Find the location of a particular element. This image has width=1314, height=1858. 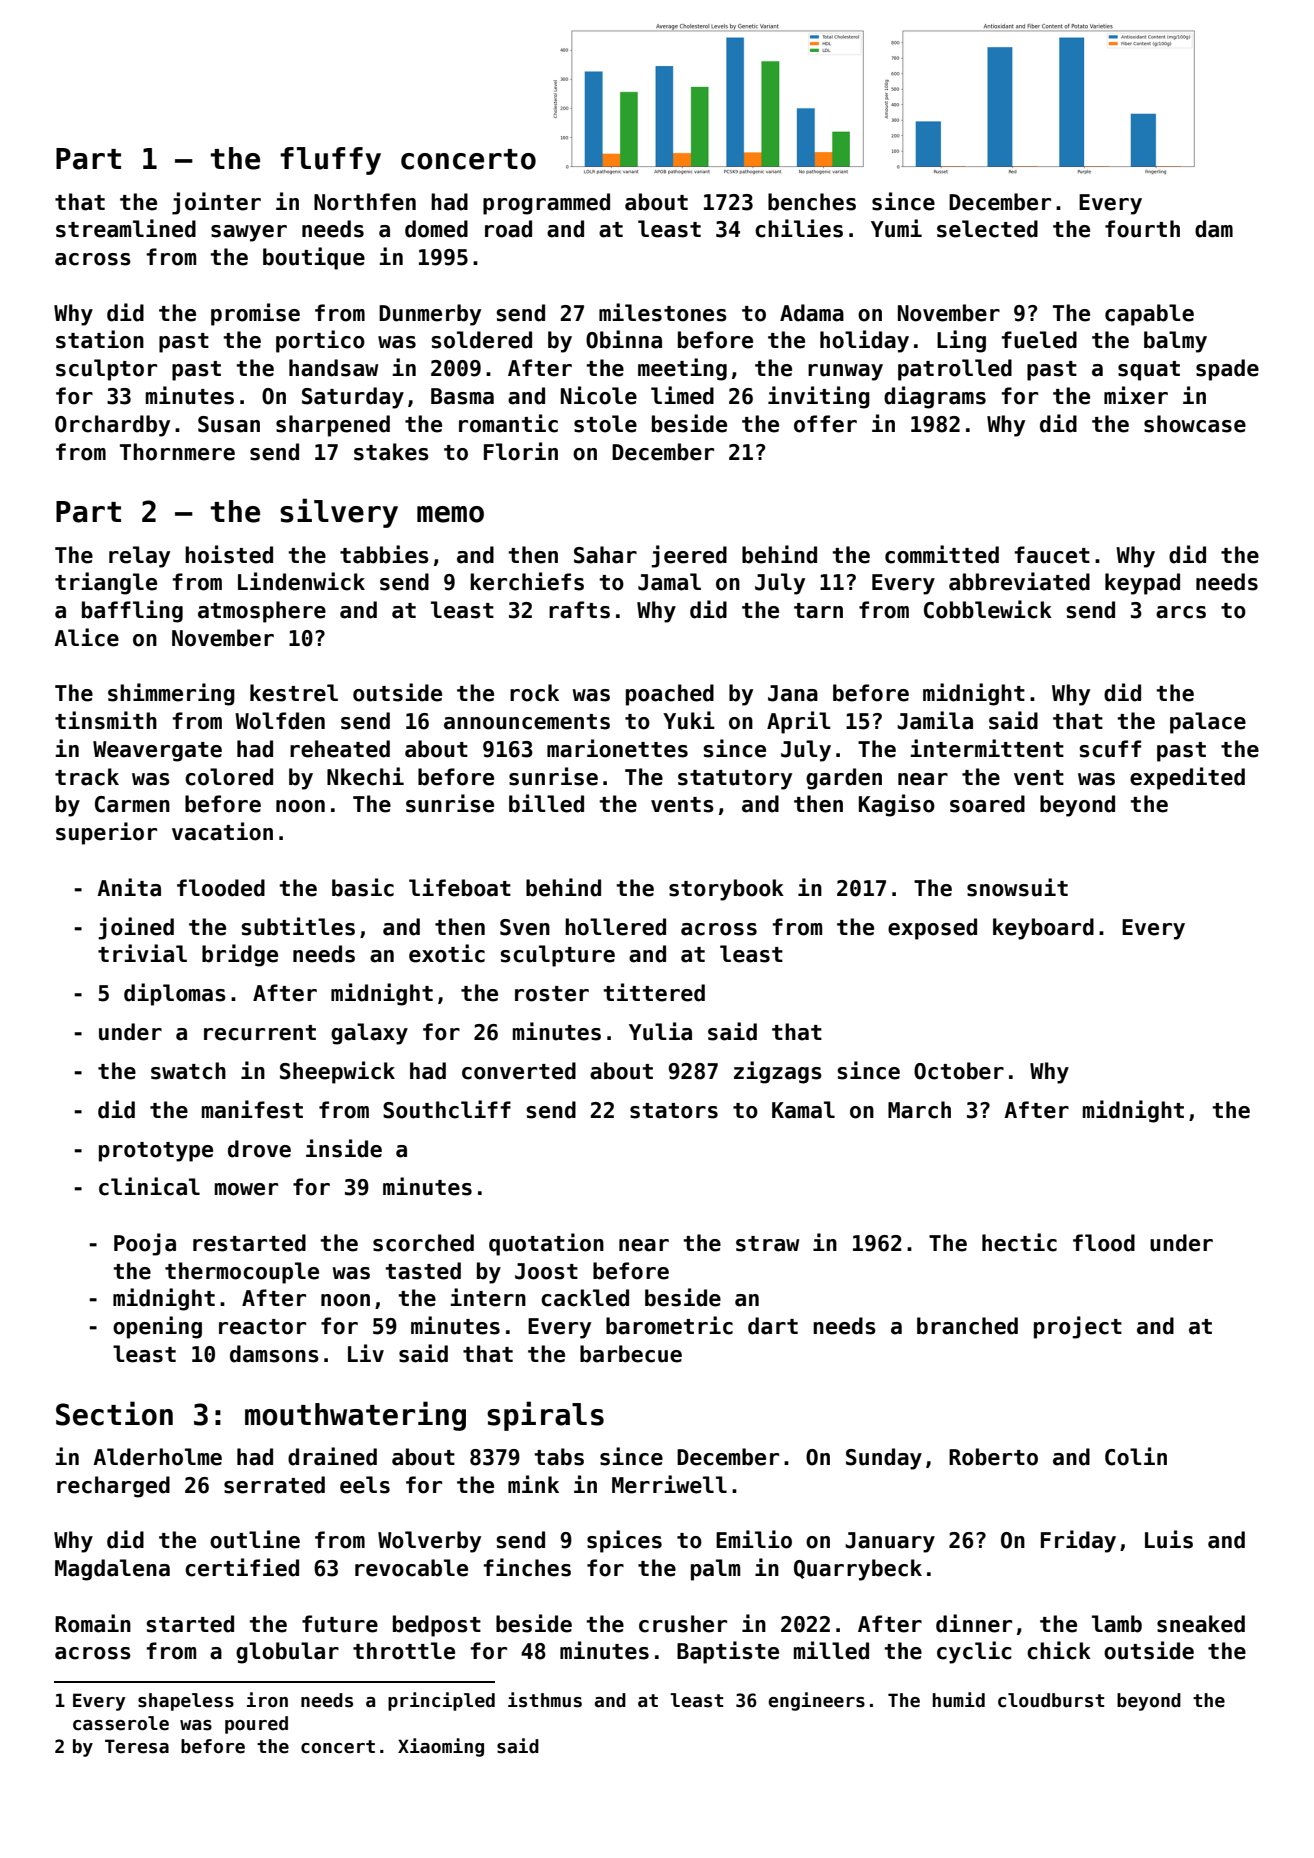

straw is located at coordinates (767, 1244).
